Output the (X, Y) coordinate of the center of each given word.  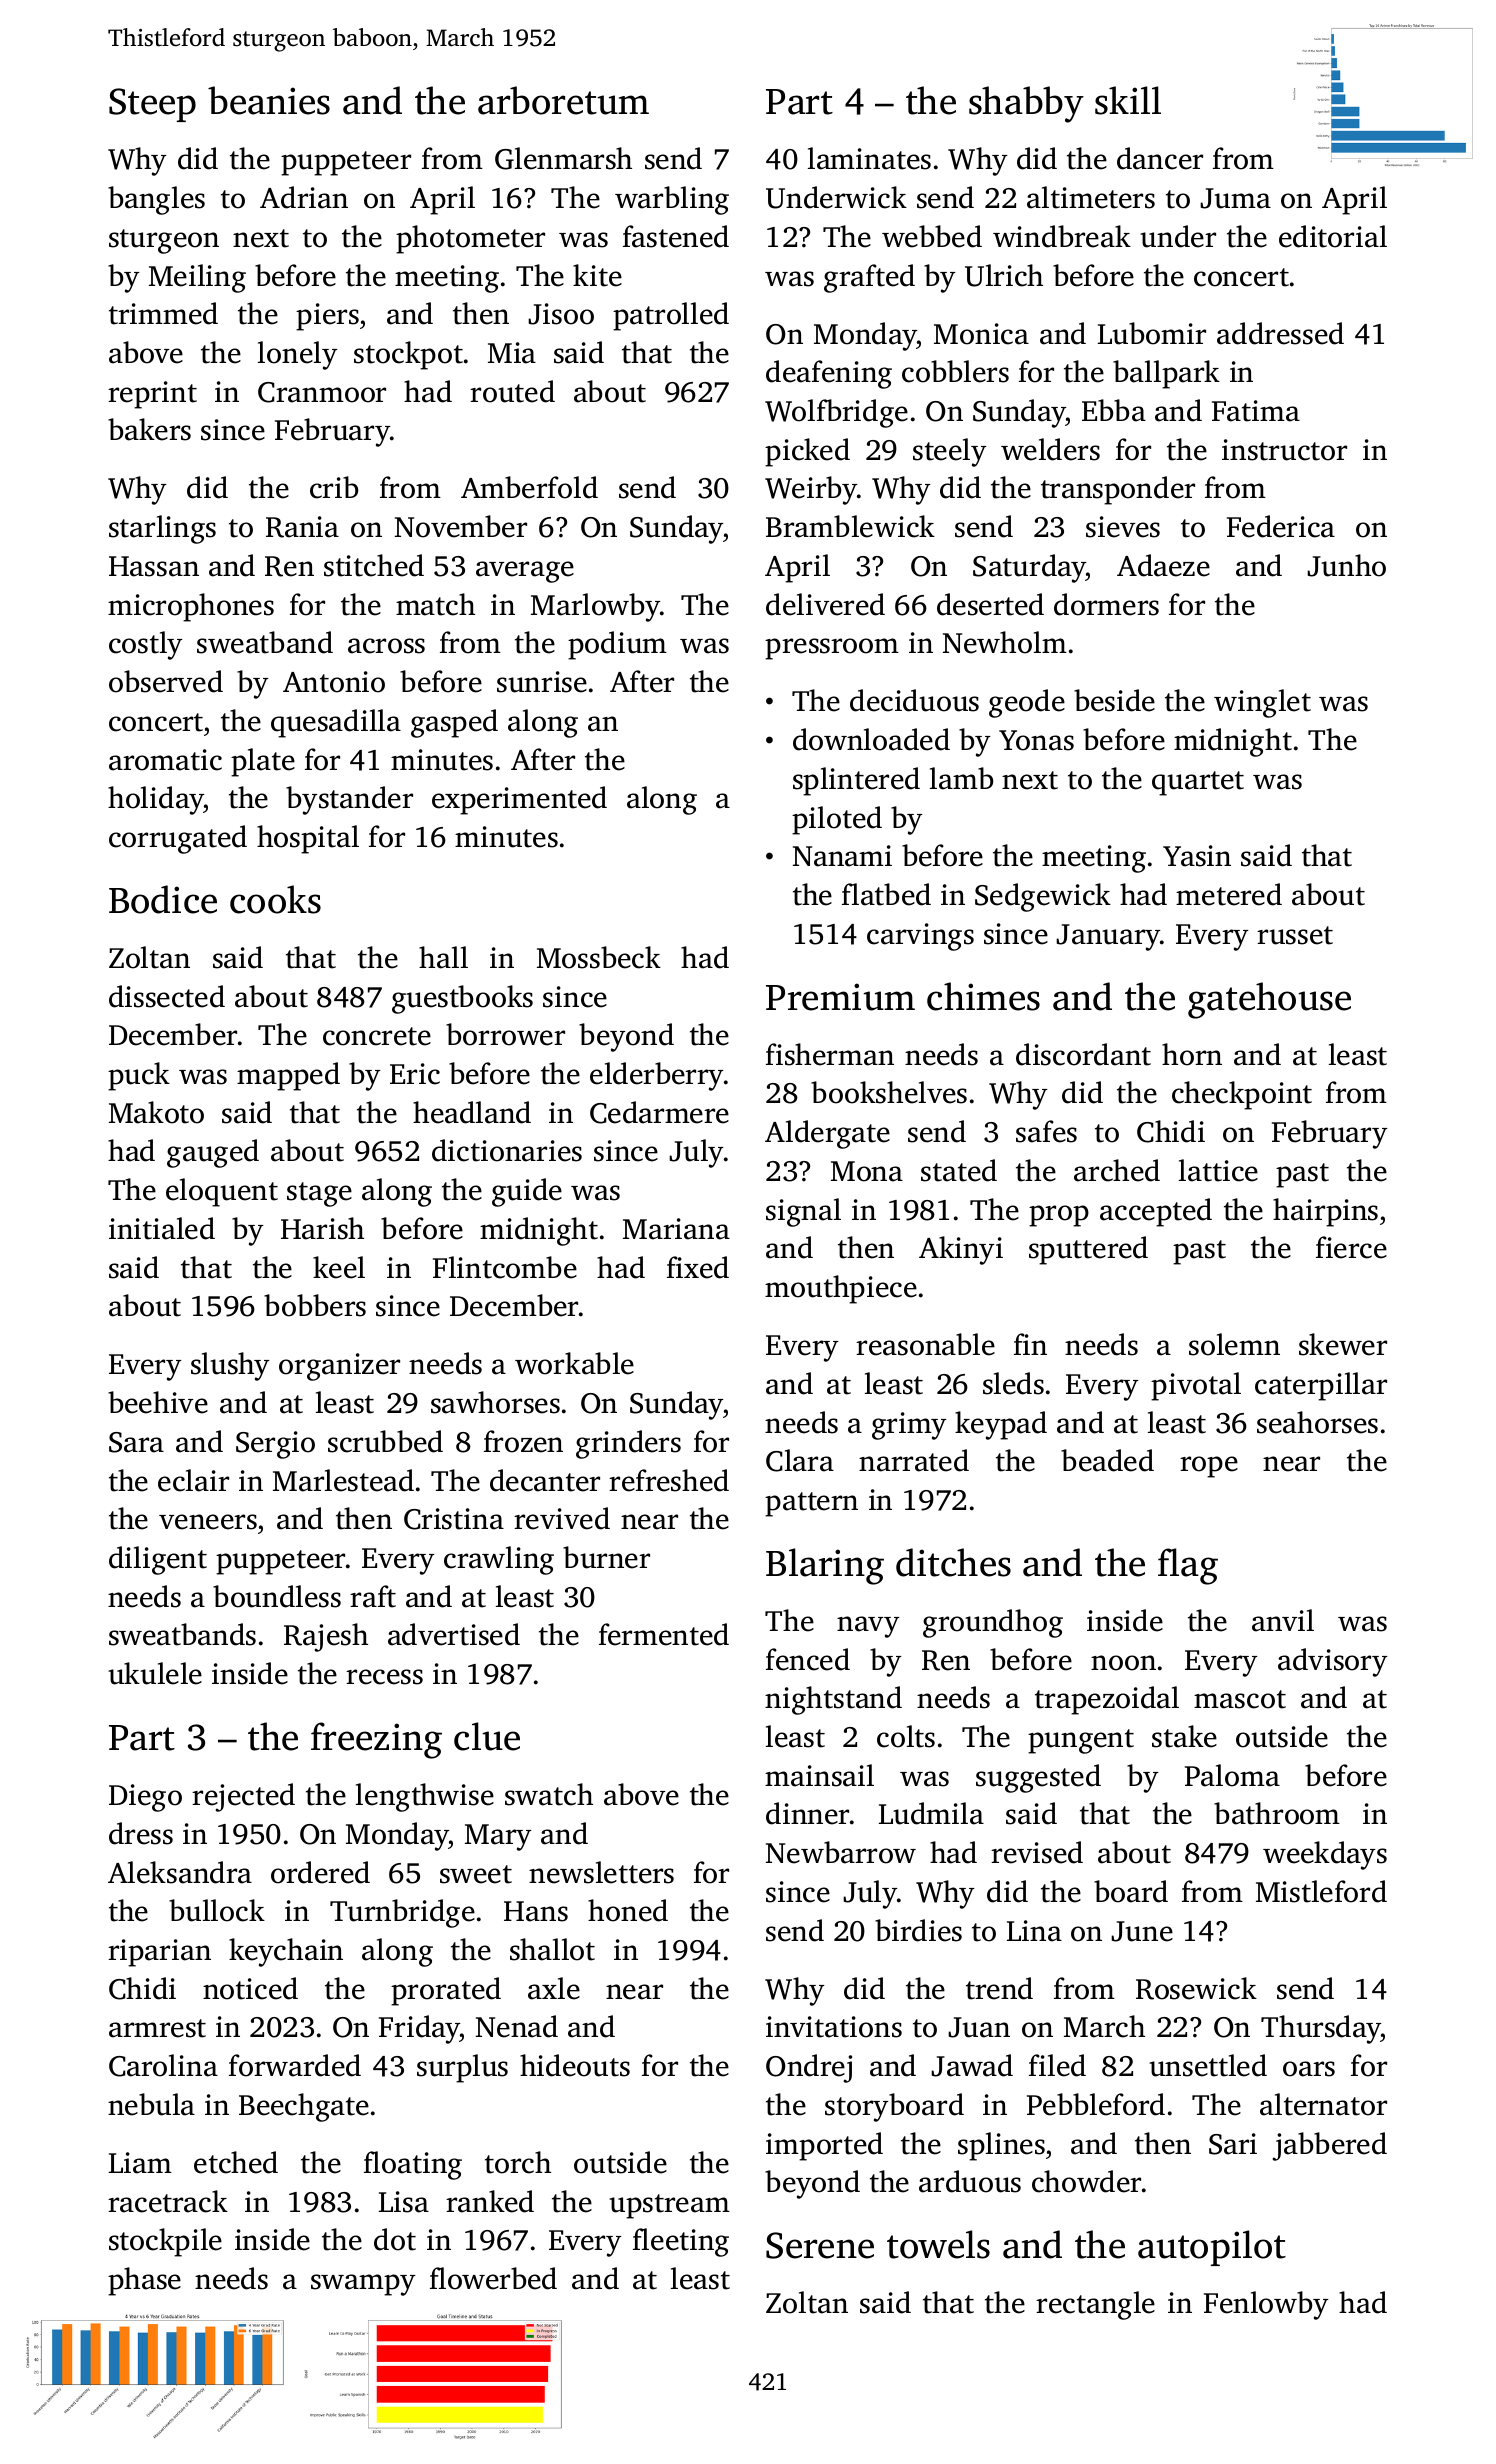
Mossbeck (599, 957)
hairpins (1325, 1212)
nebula (151, 2104)
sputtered (1088, 1250)
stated (959, 1170)
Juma (1235, 198)
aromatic (165, 760)
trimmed (163, 313)
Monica (981, 334)
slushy (230, 1366)
